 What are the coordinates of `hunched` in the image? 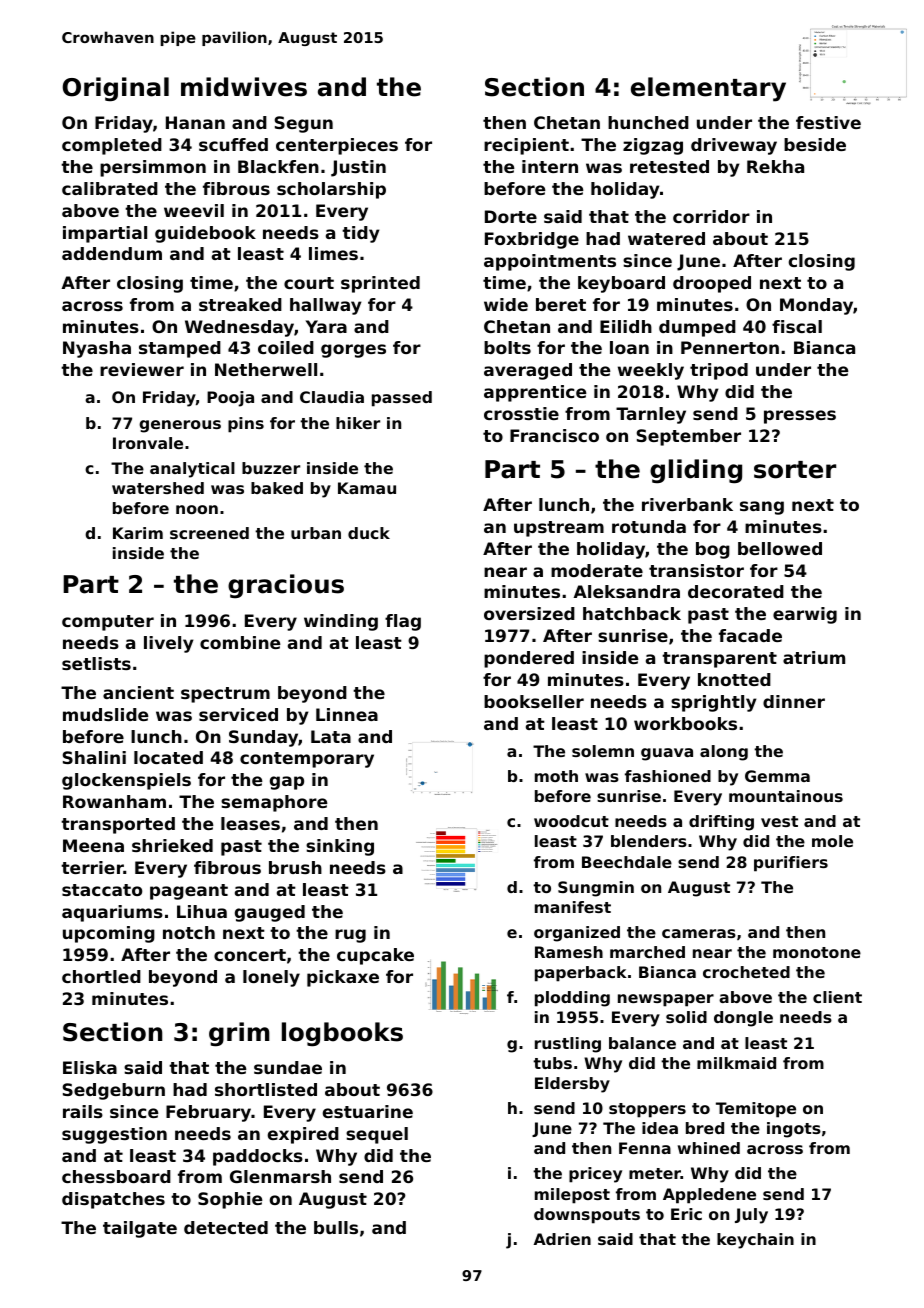 It's located at (648, 122).
